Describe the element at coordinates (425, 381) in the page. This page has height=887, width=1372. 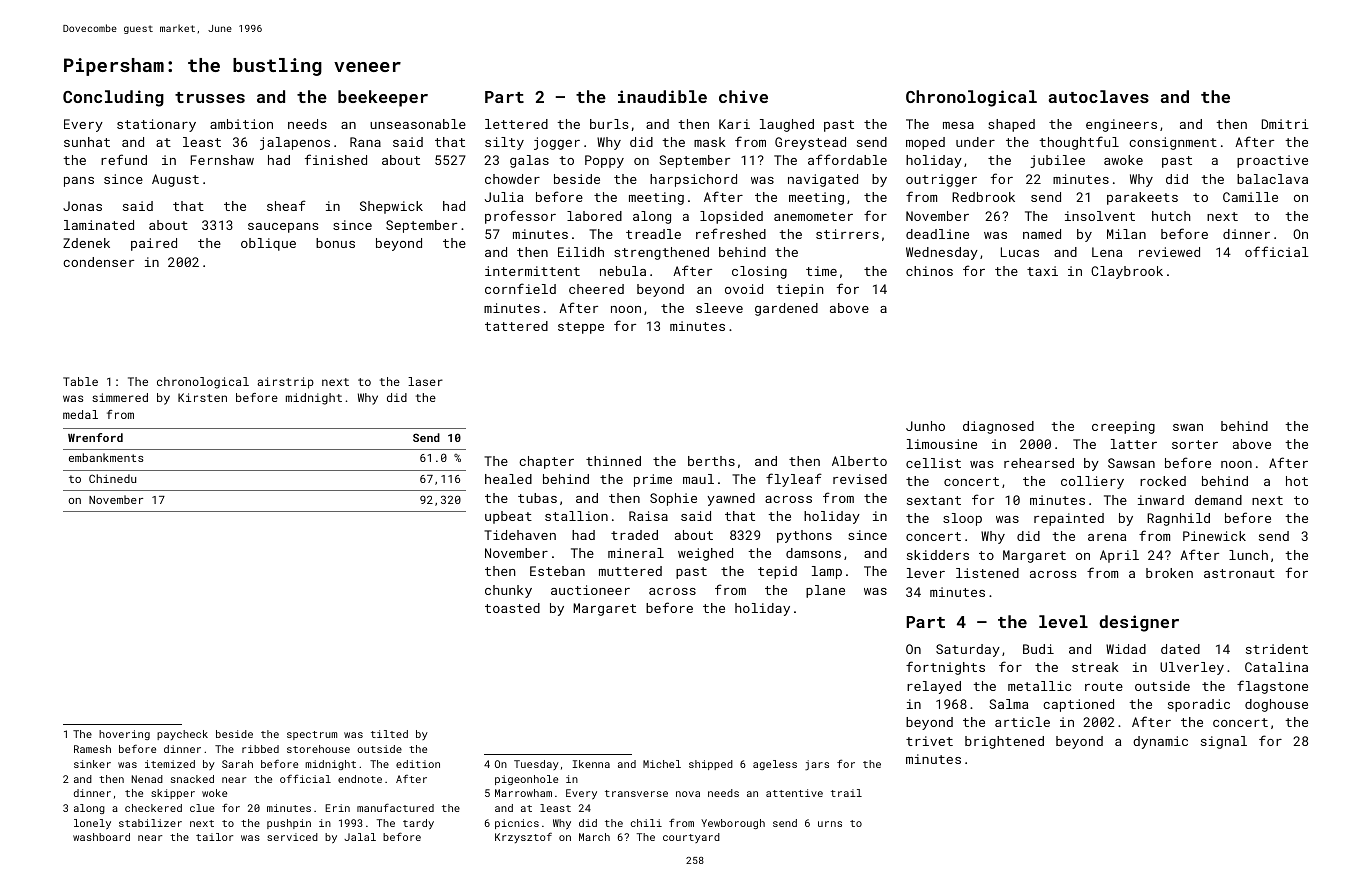
I see `laser` at that location.
